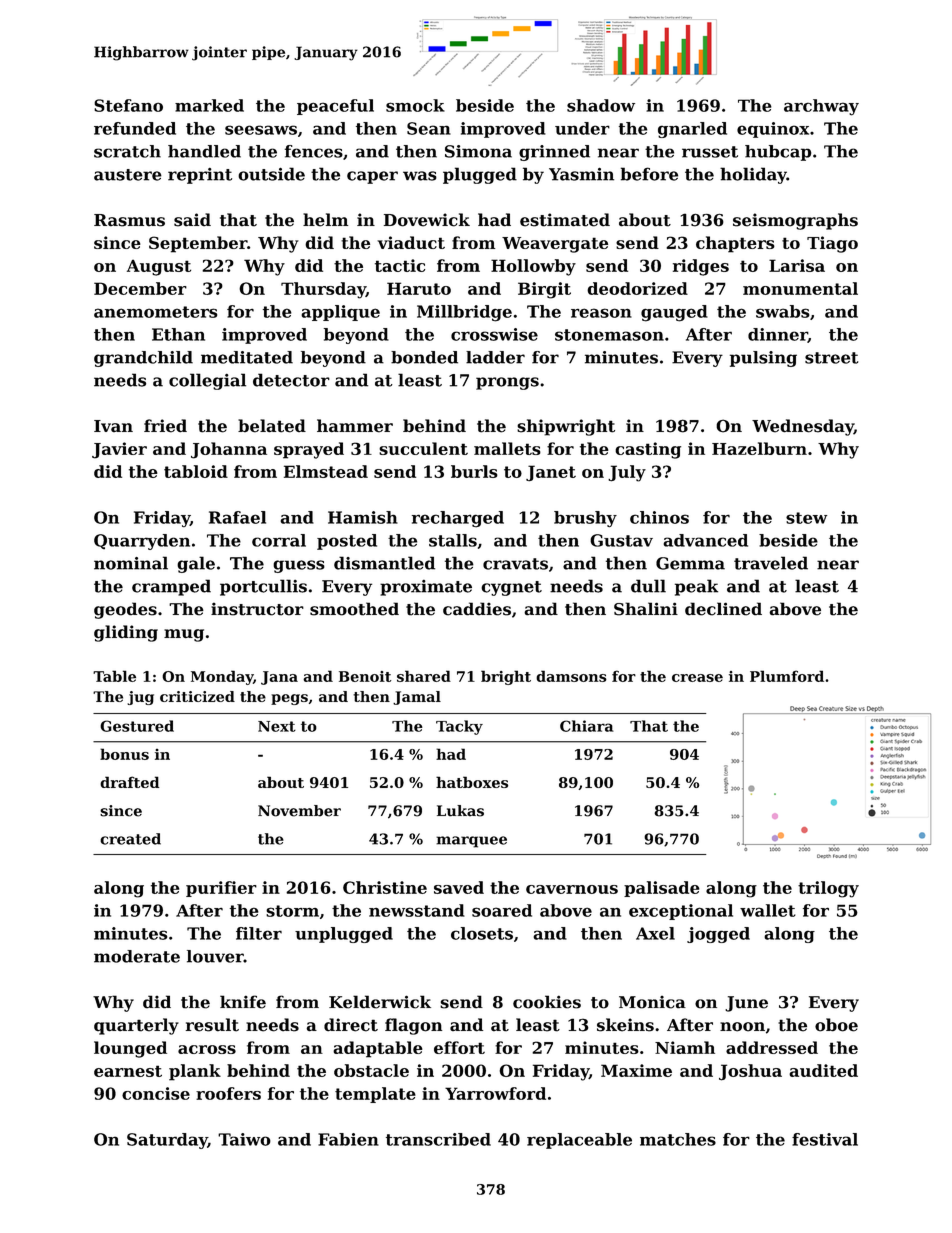  What do you see at coordinates (348, 1139) in the screenshot?
I see `Fabien` at bounding box center [348, 1139].
